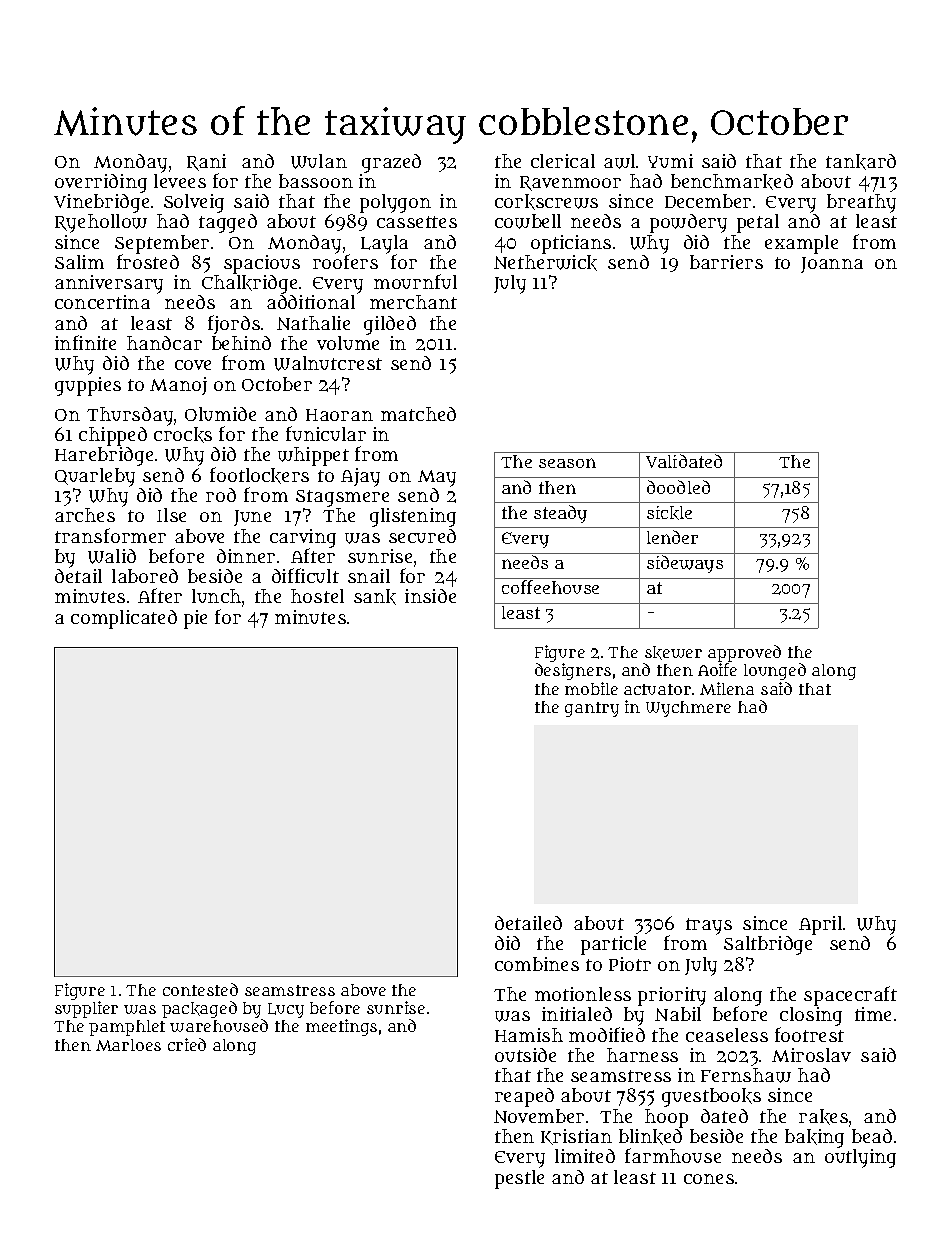  I want to click on hoop, so click(666, 1118).
